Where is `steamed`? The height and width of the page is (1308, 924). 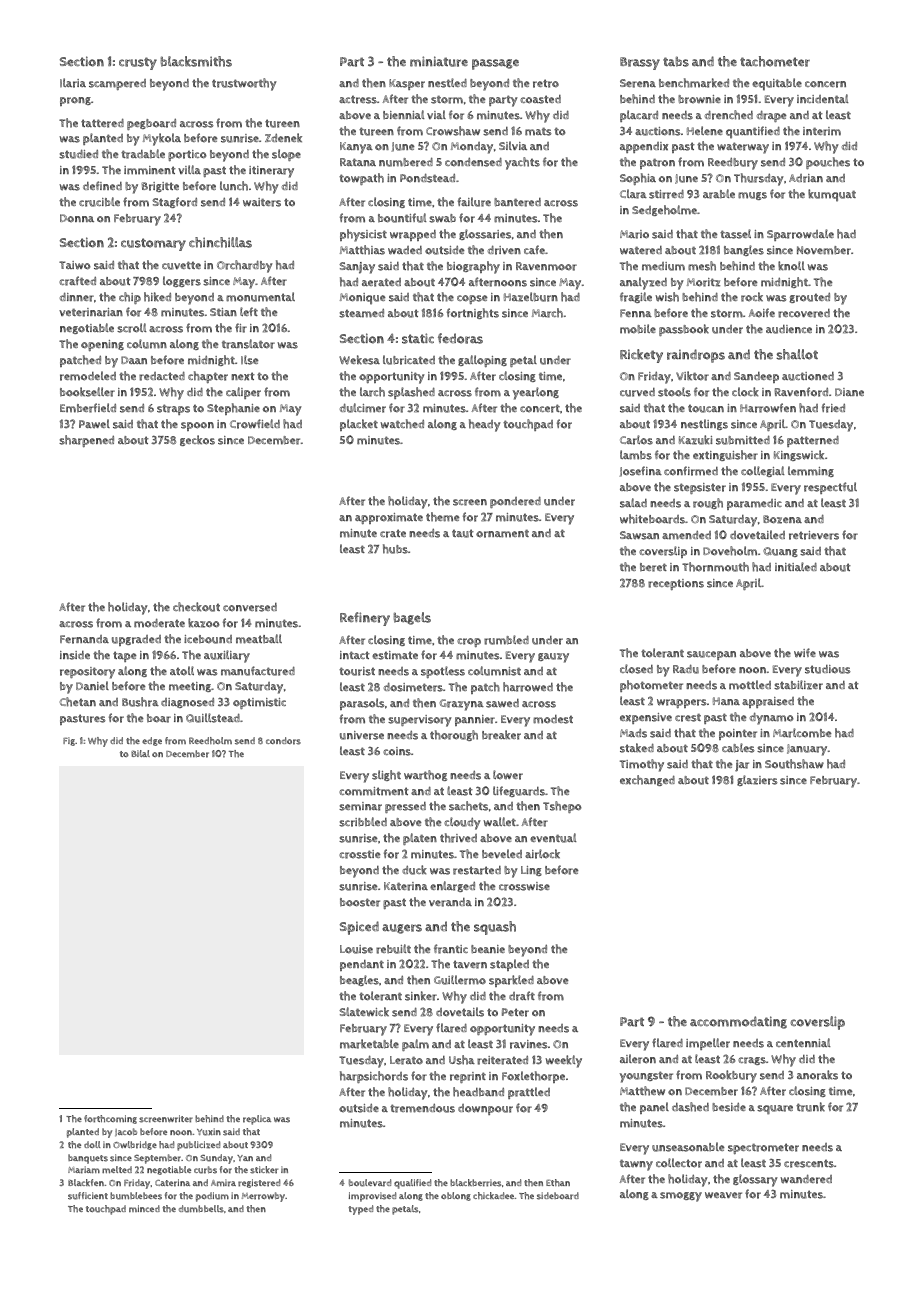 steamed is located at coordinates (361, 313).
